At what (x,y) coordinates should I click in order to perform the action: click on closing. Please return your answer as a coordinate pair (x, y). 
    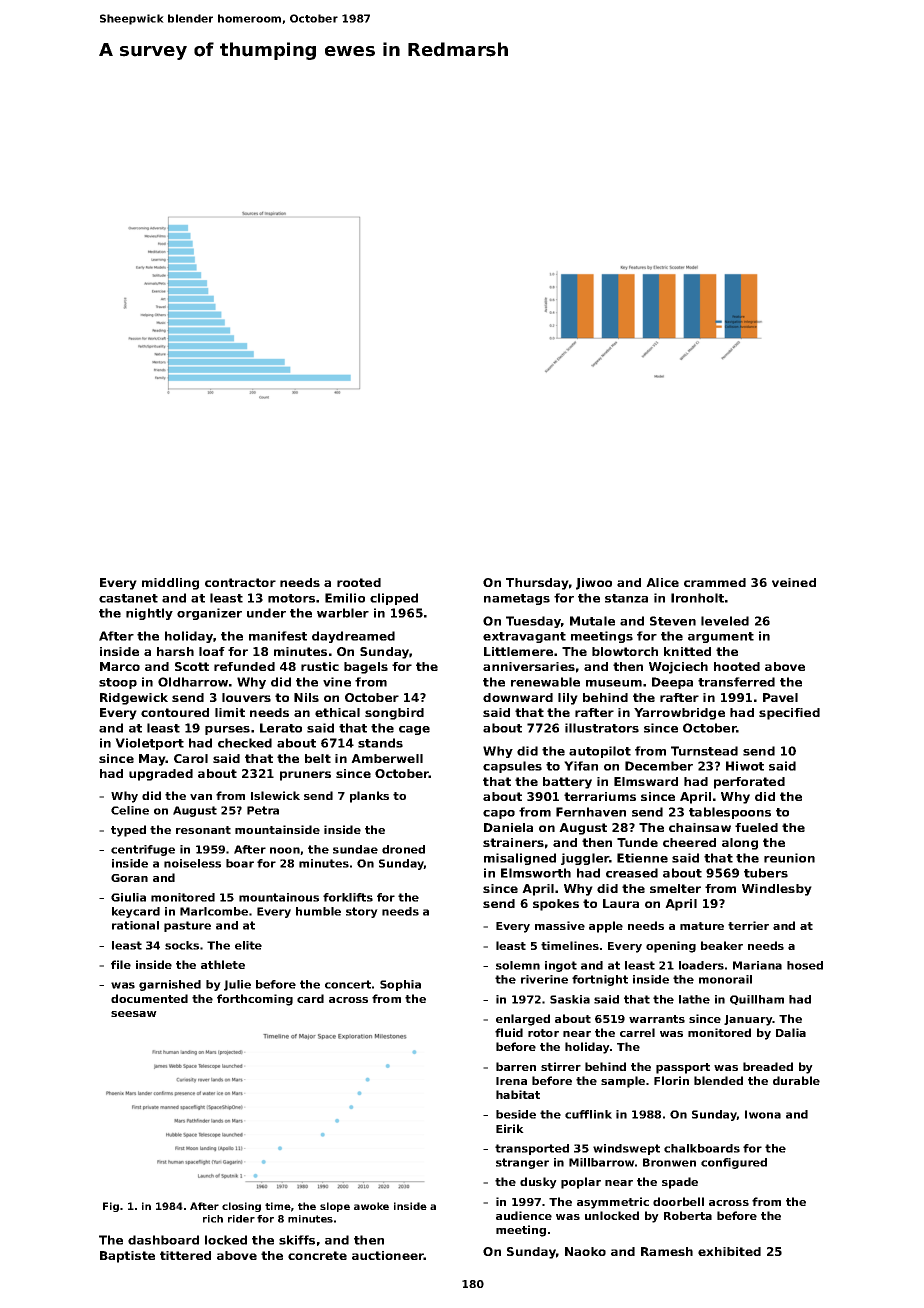
    Looking at the image, I should click on (241, 1207).
